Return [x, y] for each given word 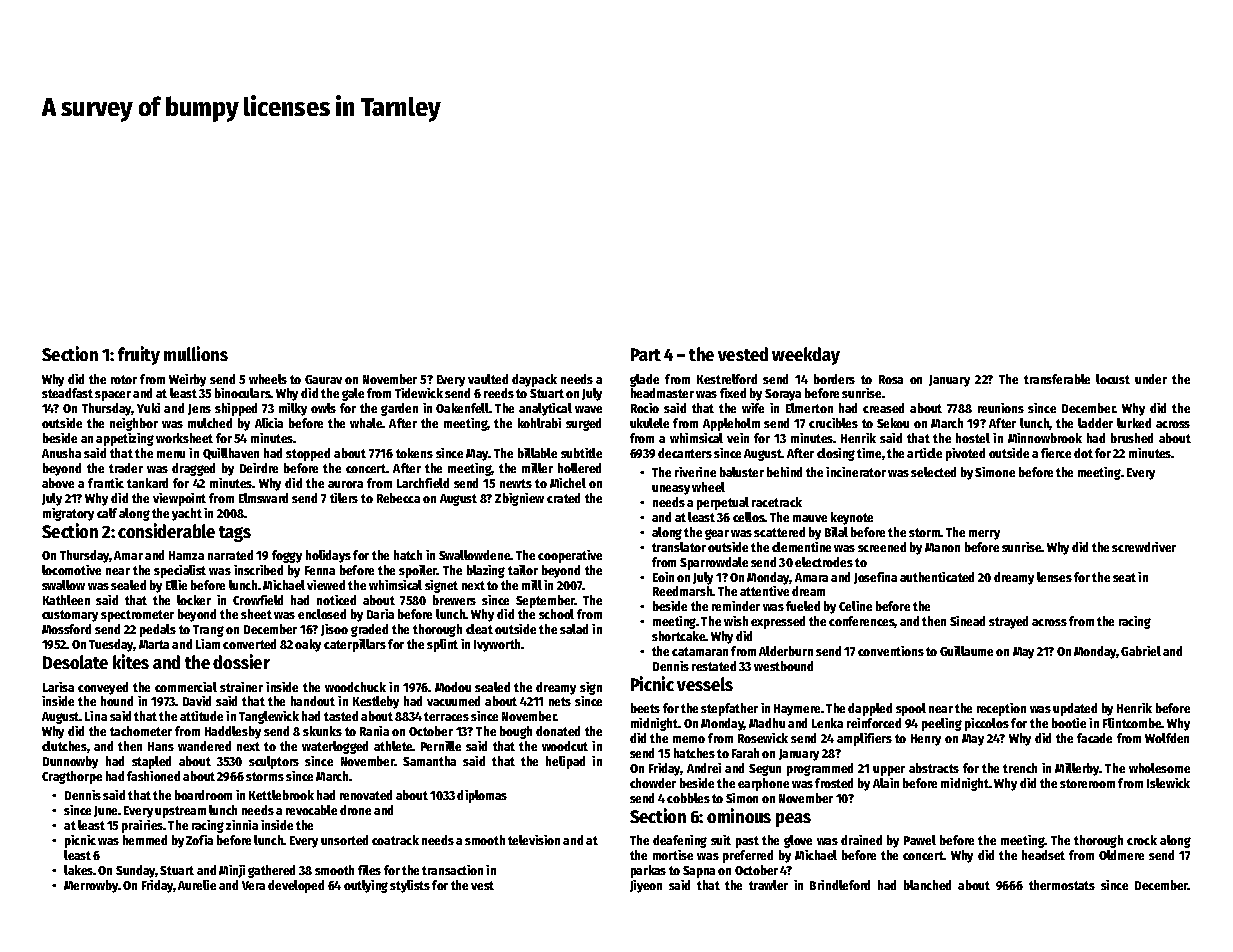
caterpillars [355, 645]
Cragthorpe [72, 777]
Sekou [893, 423]
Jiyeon [646, 886]
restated [714, 666]
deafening [680, 841]
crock [1142, 840]
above [58, 483]
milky [293, 409]
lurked [1134, 423]
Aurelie [197, 885]
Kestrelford [727, 379]
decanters [685, 453]
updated [1075, 709]
